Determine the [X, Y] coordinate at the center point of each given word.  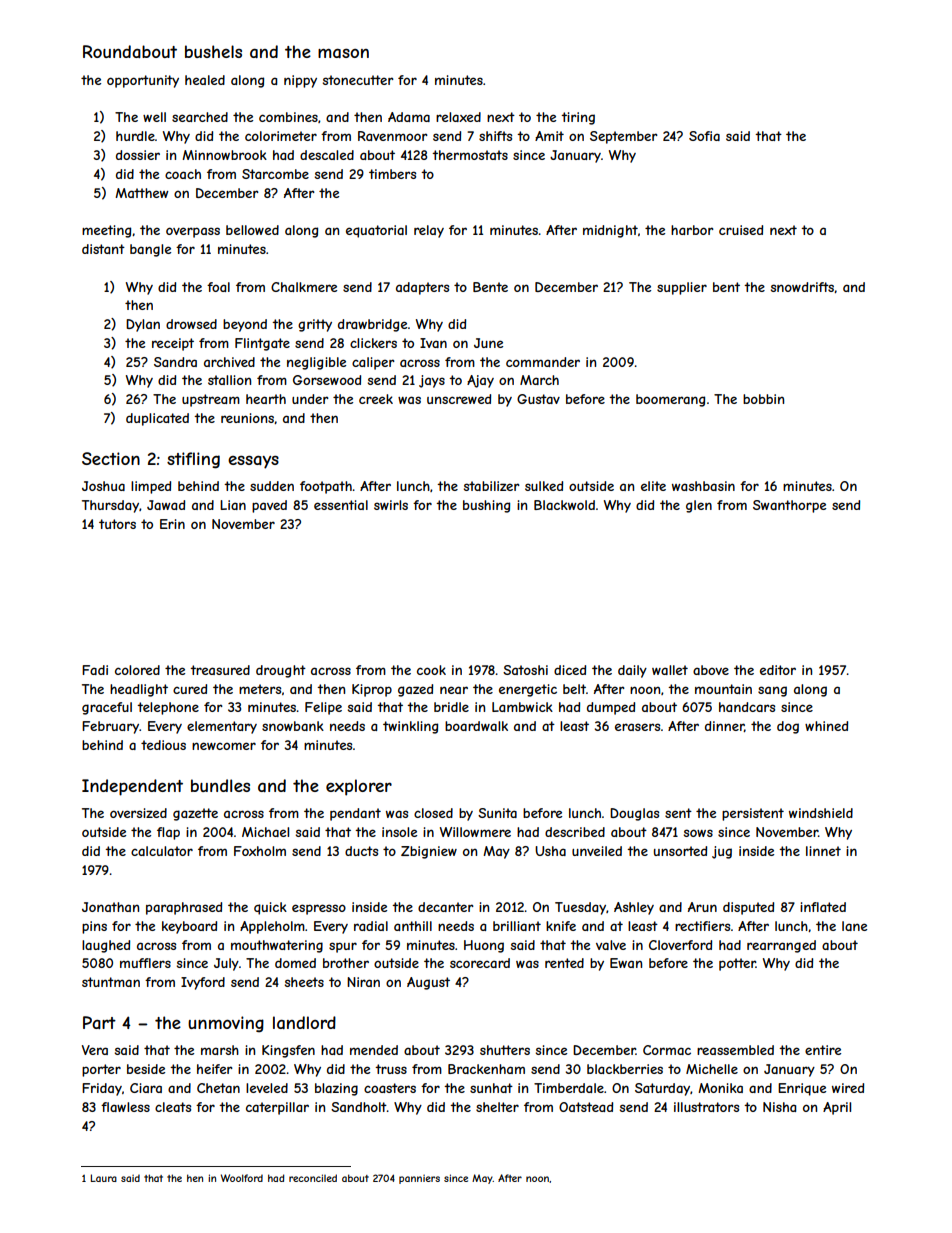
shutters [505, 1050]
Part [99, 1022]
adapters [422, 288]
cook [431, 670]
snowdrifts [803, 287]
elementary [222, 727]
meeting [106, 231]
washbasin [703, 486]
